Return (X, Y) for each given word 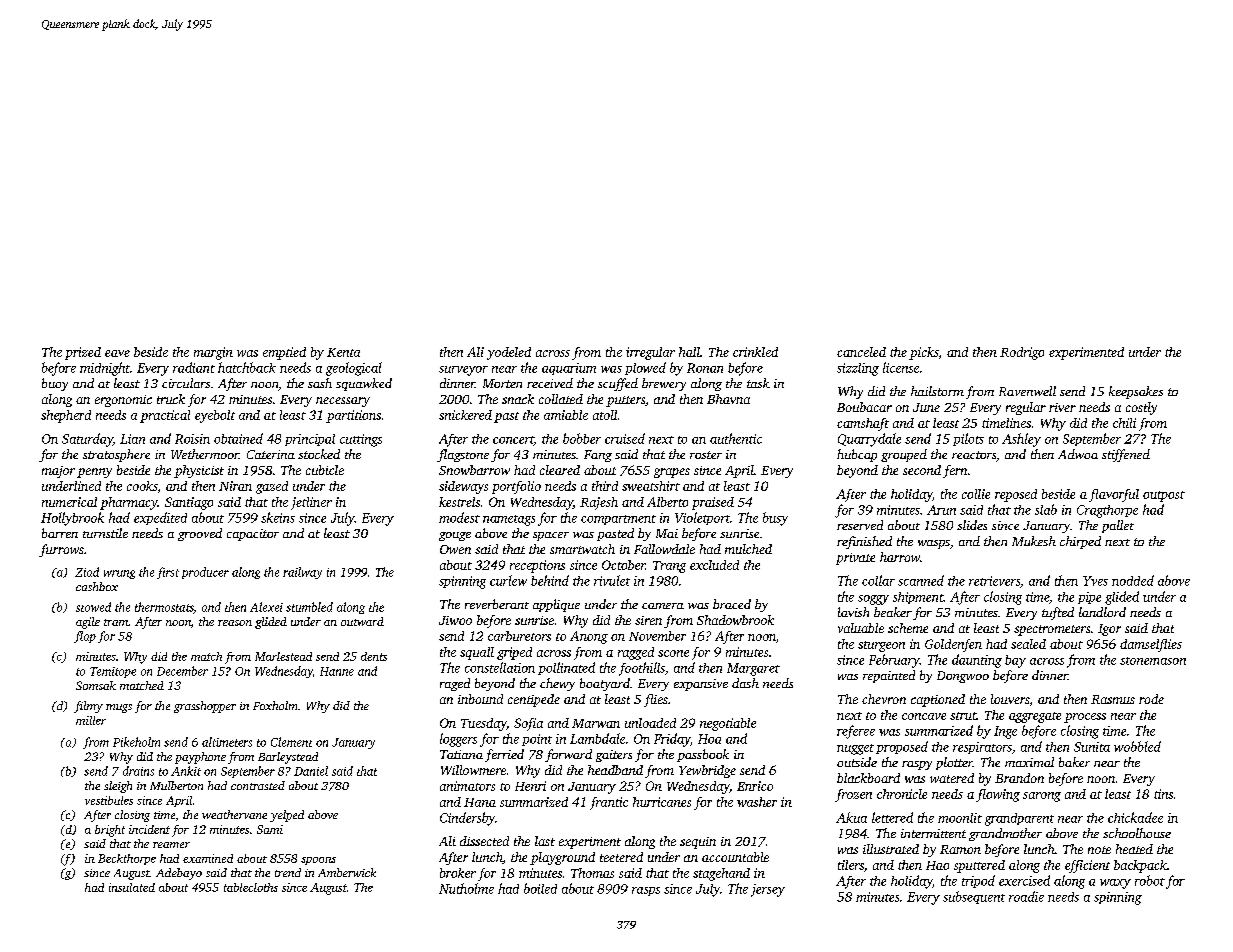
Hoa (709, 739)
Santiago (189, 503)
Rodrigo (1022, 353)
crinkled (755, 352)
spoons (318, 861)
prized (83, 353)
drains (138, 771)
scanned (921, 580)
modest (459, 517)
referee (856, 732)
